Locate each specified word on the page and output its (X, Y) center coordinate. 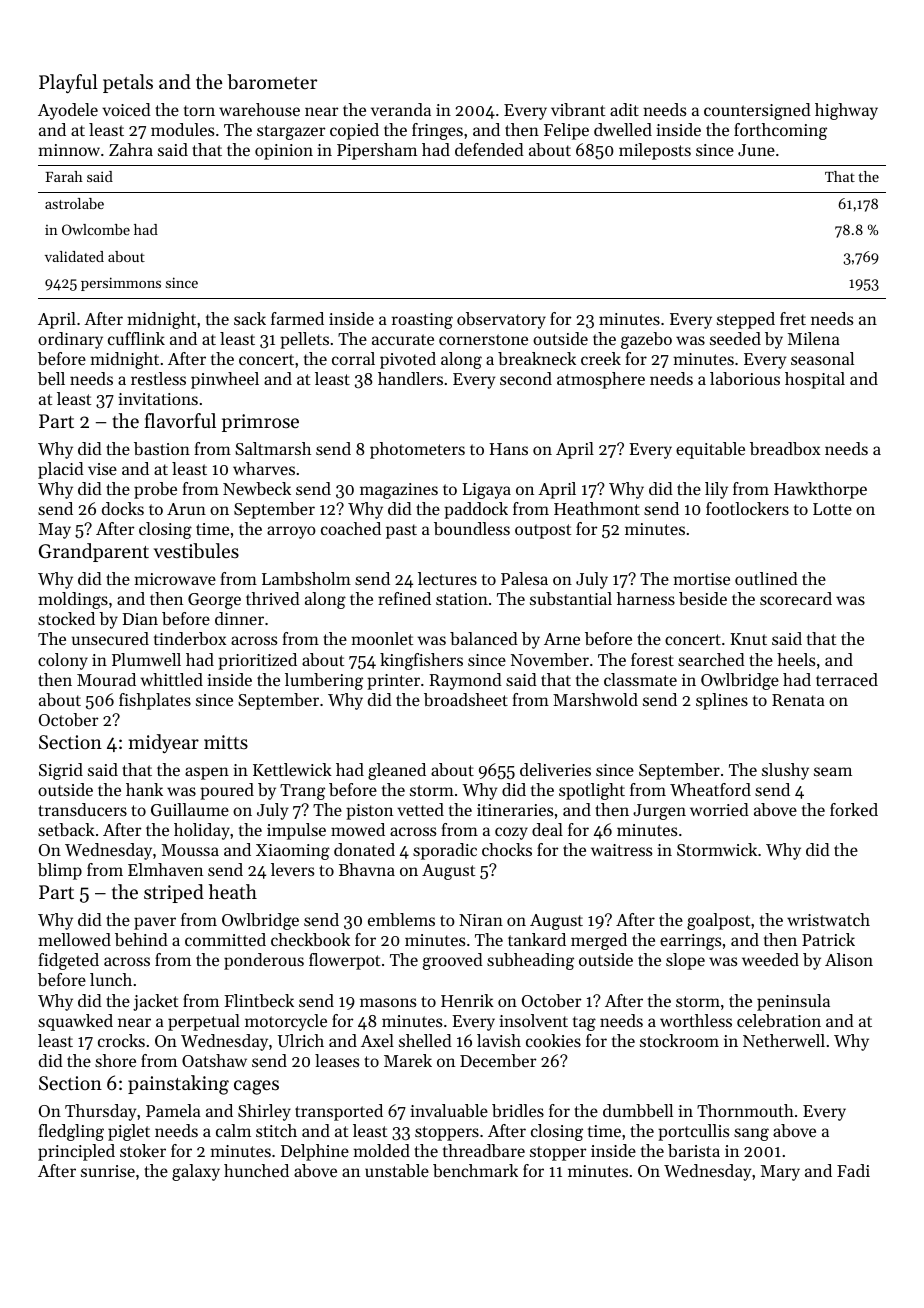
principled (76, 1152)
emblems (401, 919)
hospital (815, 380)
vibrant (578, 109)
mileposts (655, 151)
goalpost (718, 921)
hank (144, 789)
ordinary (70, 340)
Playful (68, 83)
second (526, 378)
